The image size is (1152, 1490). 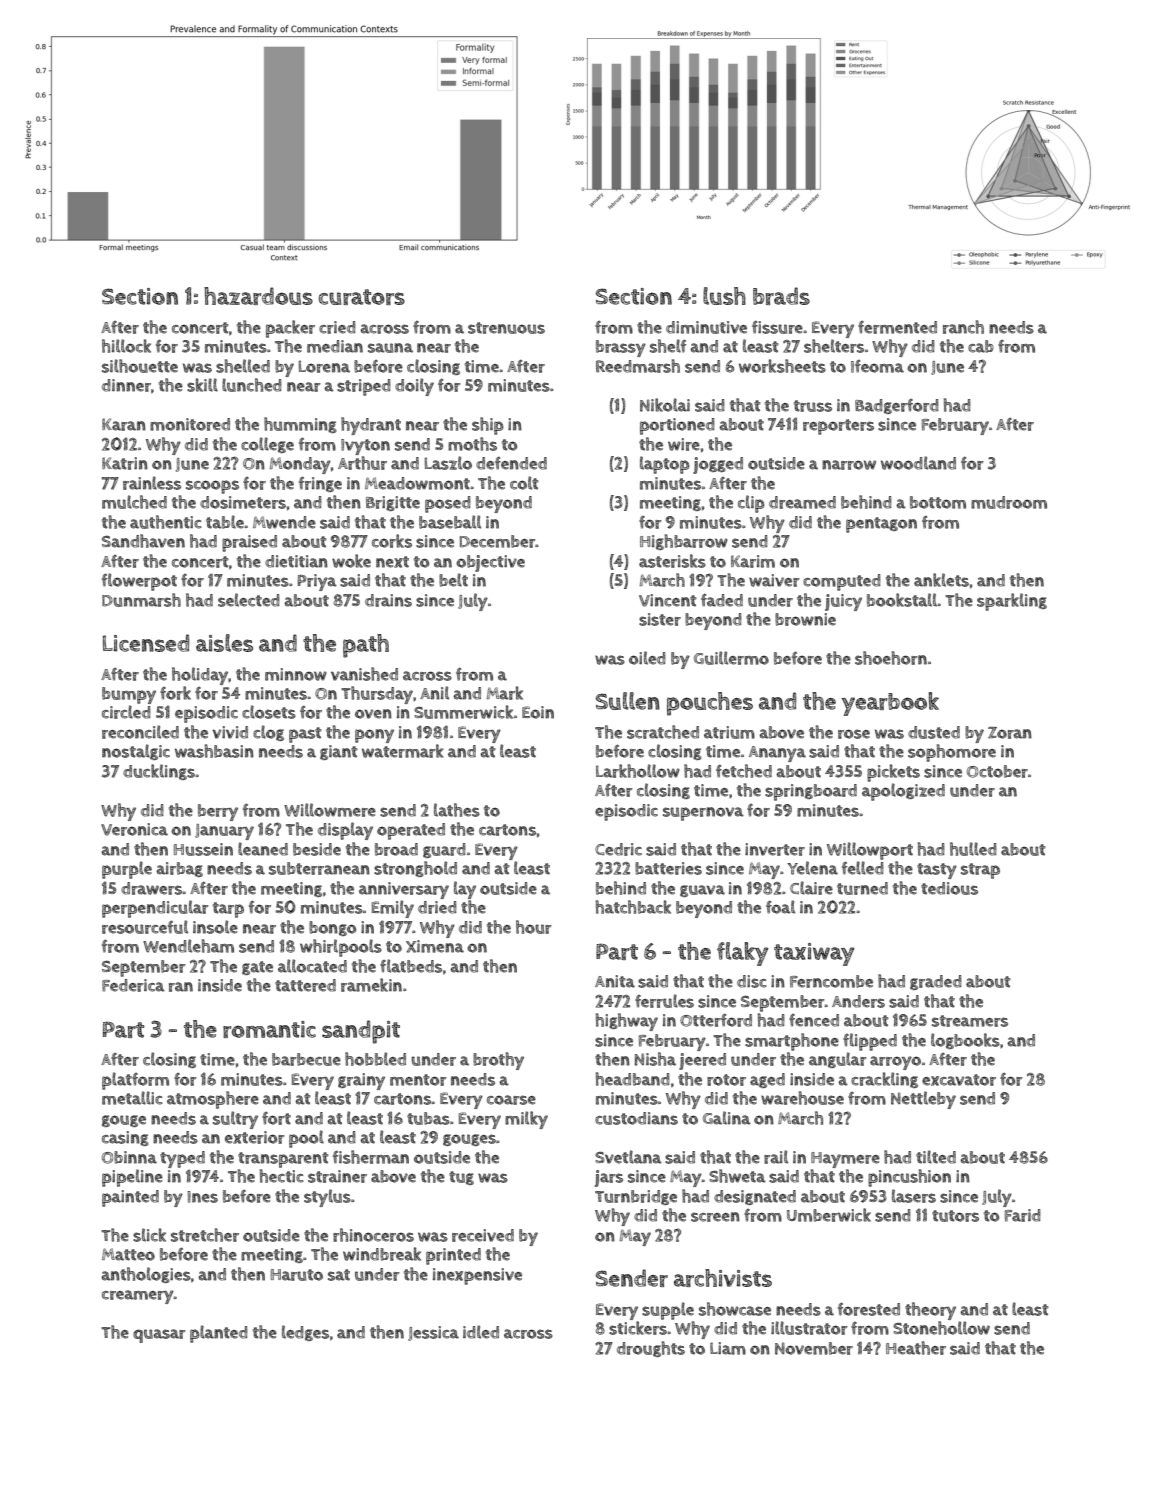 What do you see at coordinates (959, 1080) in the screenshot?
I see `excavator` at bounding box center [959, 1080].
